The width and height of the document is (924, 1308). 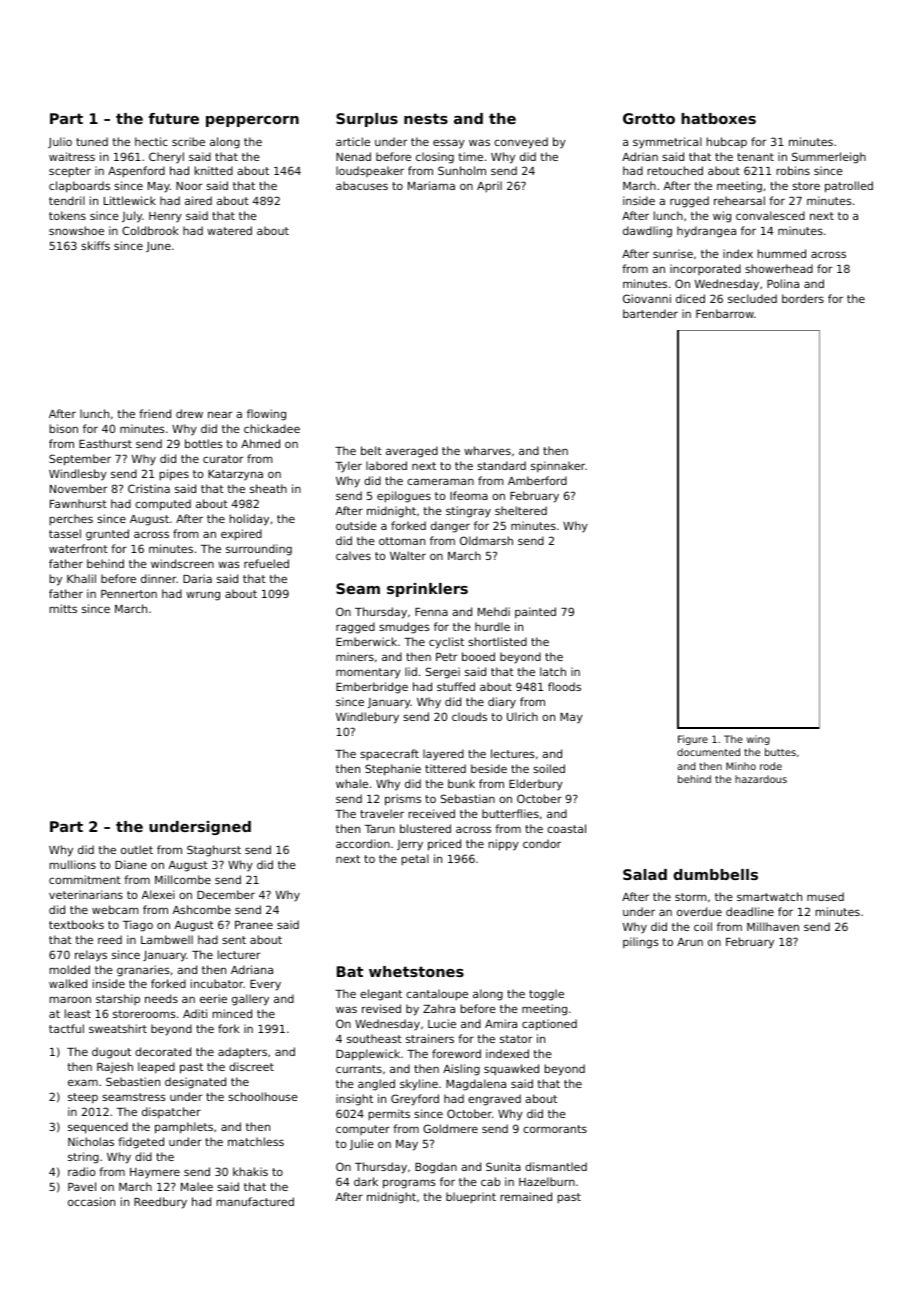 What do you see at coordinates (556, 1166) in the document?
I see `dismantled` at bounding box center [556, 1166].
